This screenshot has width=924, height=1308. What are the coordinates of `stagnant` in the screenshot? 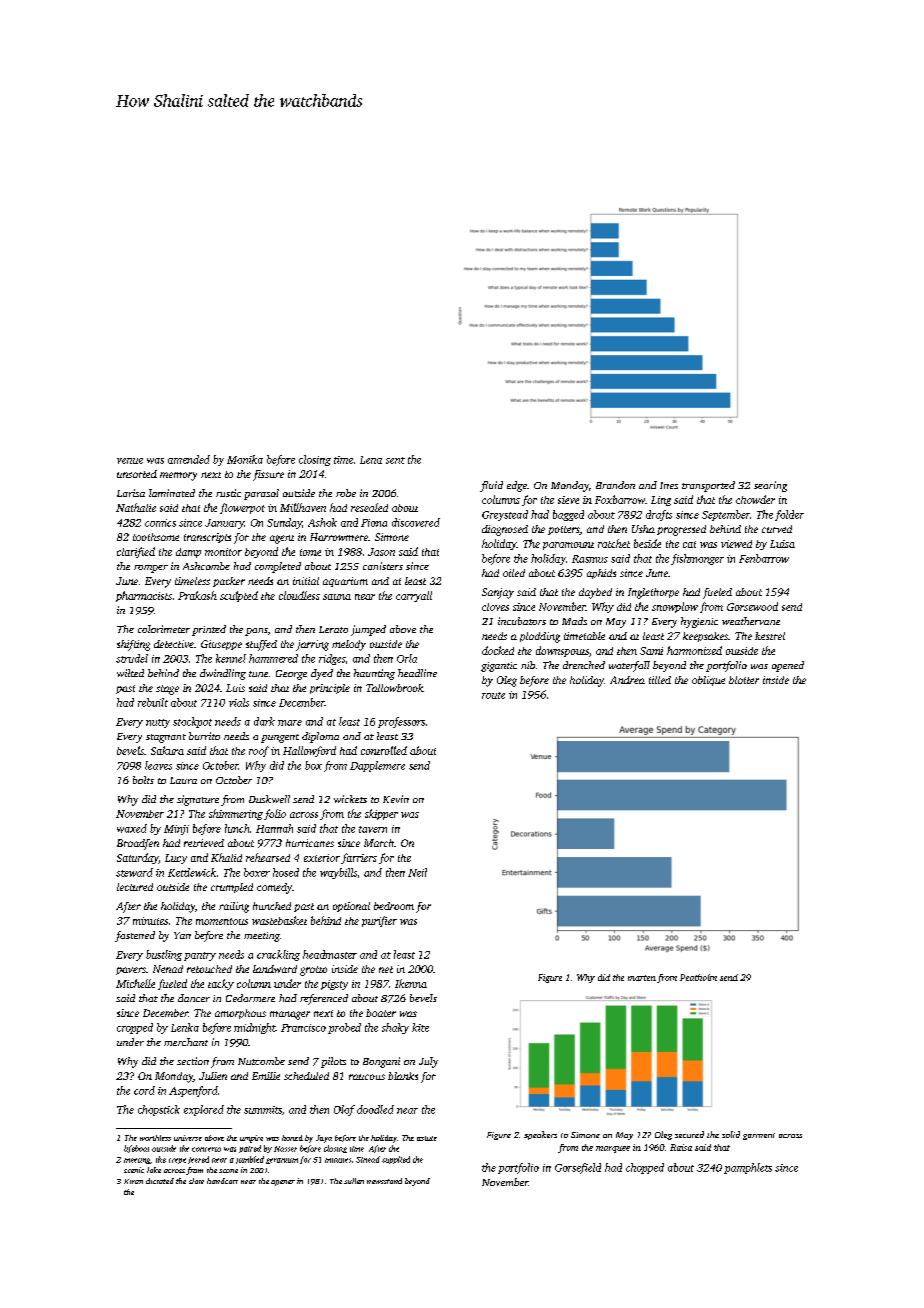 It's located at (166, 738).
